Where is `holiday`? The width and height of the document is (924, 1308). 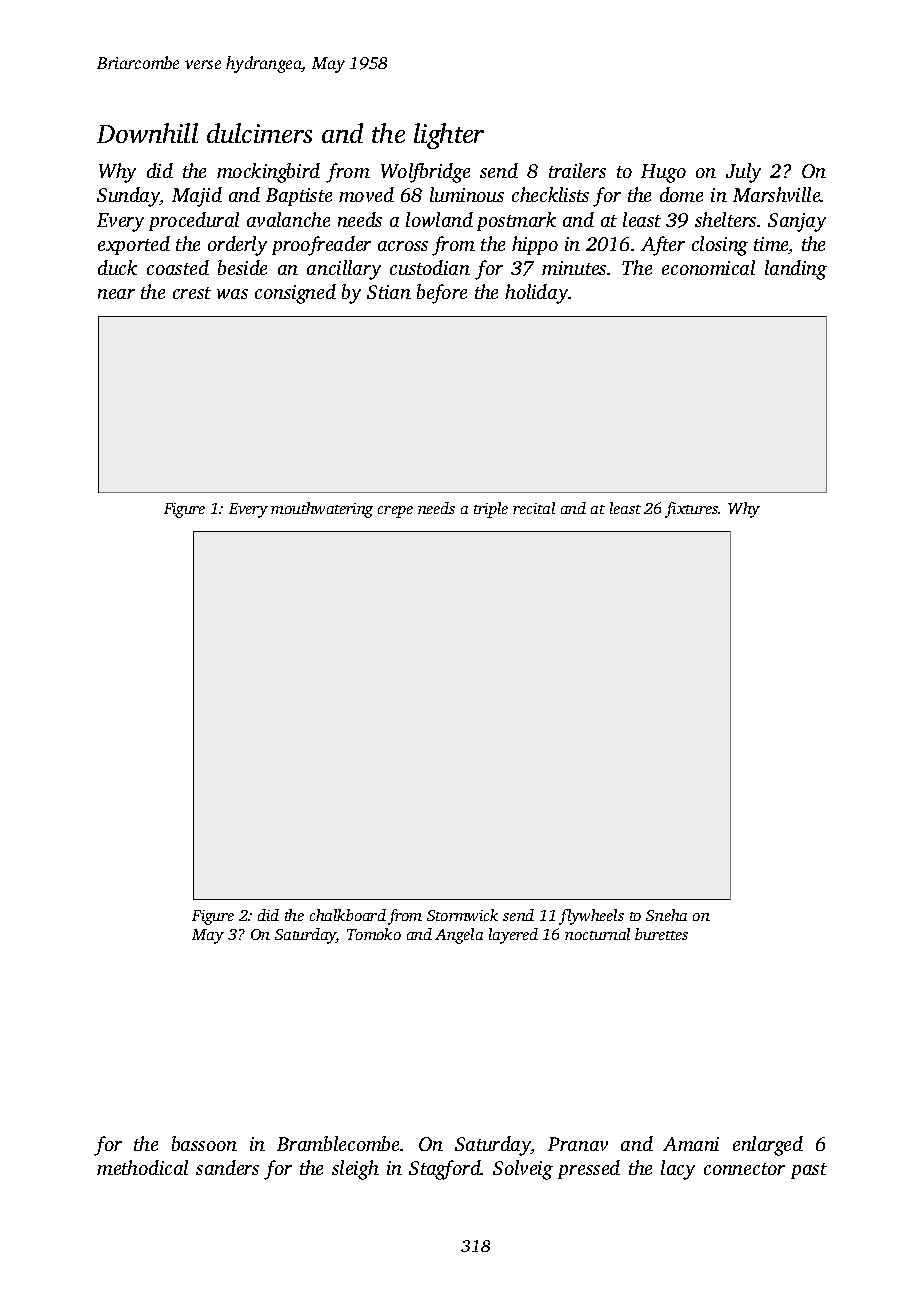
holiday is located at coordinates (537, 294).
